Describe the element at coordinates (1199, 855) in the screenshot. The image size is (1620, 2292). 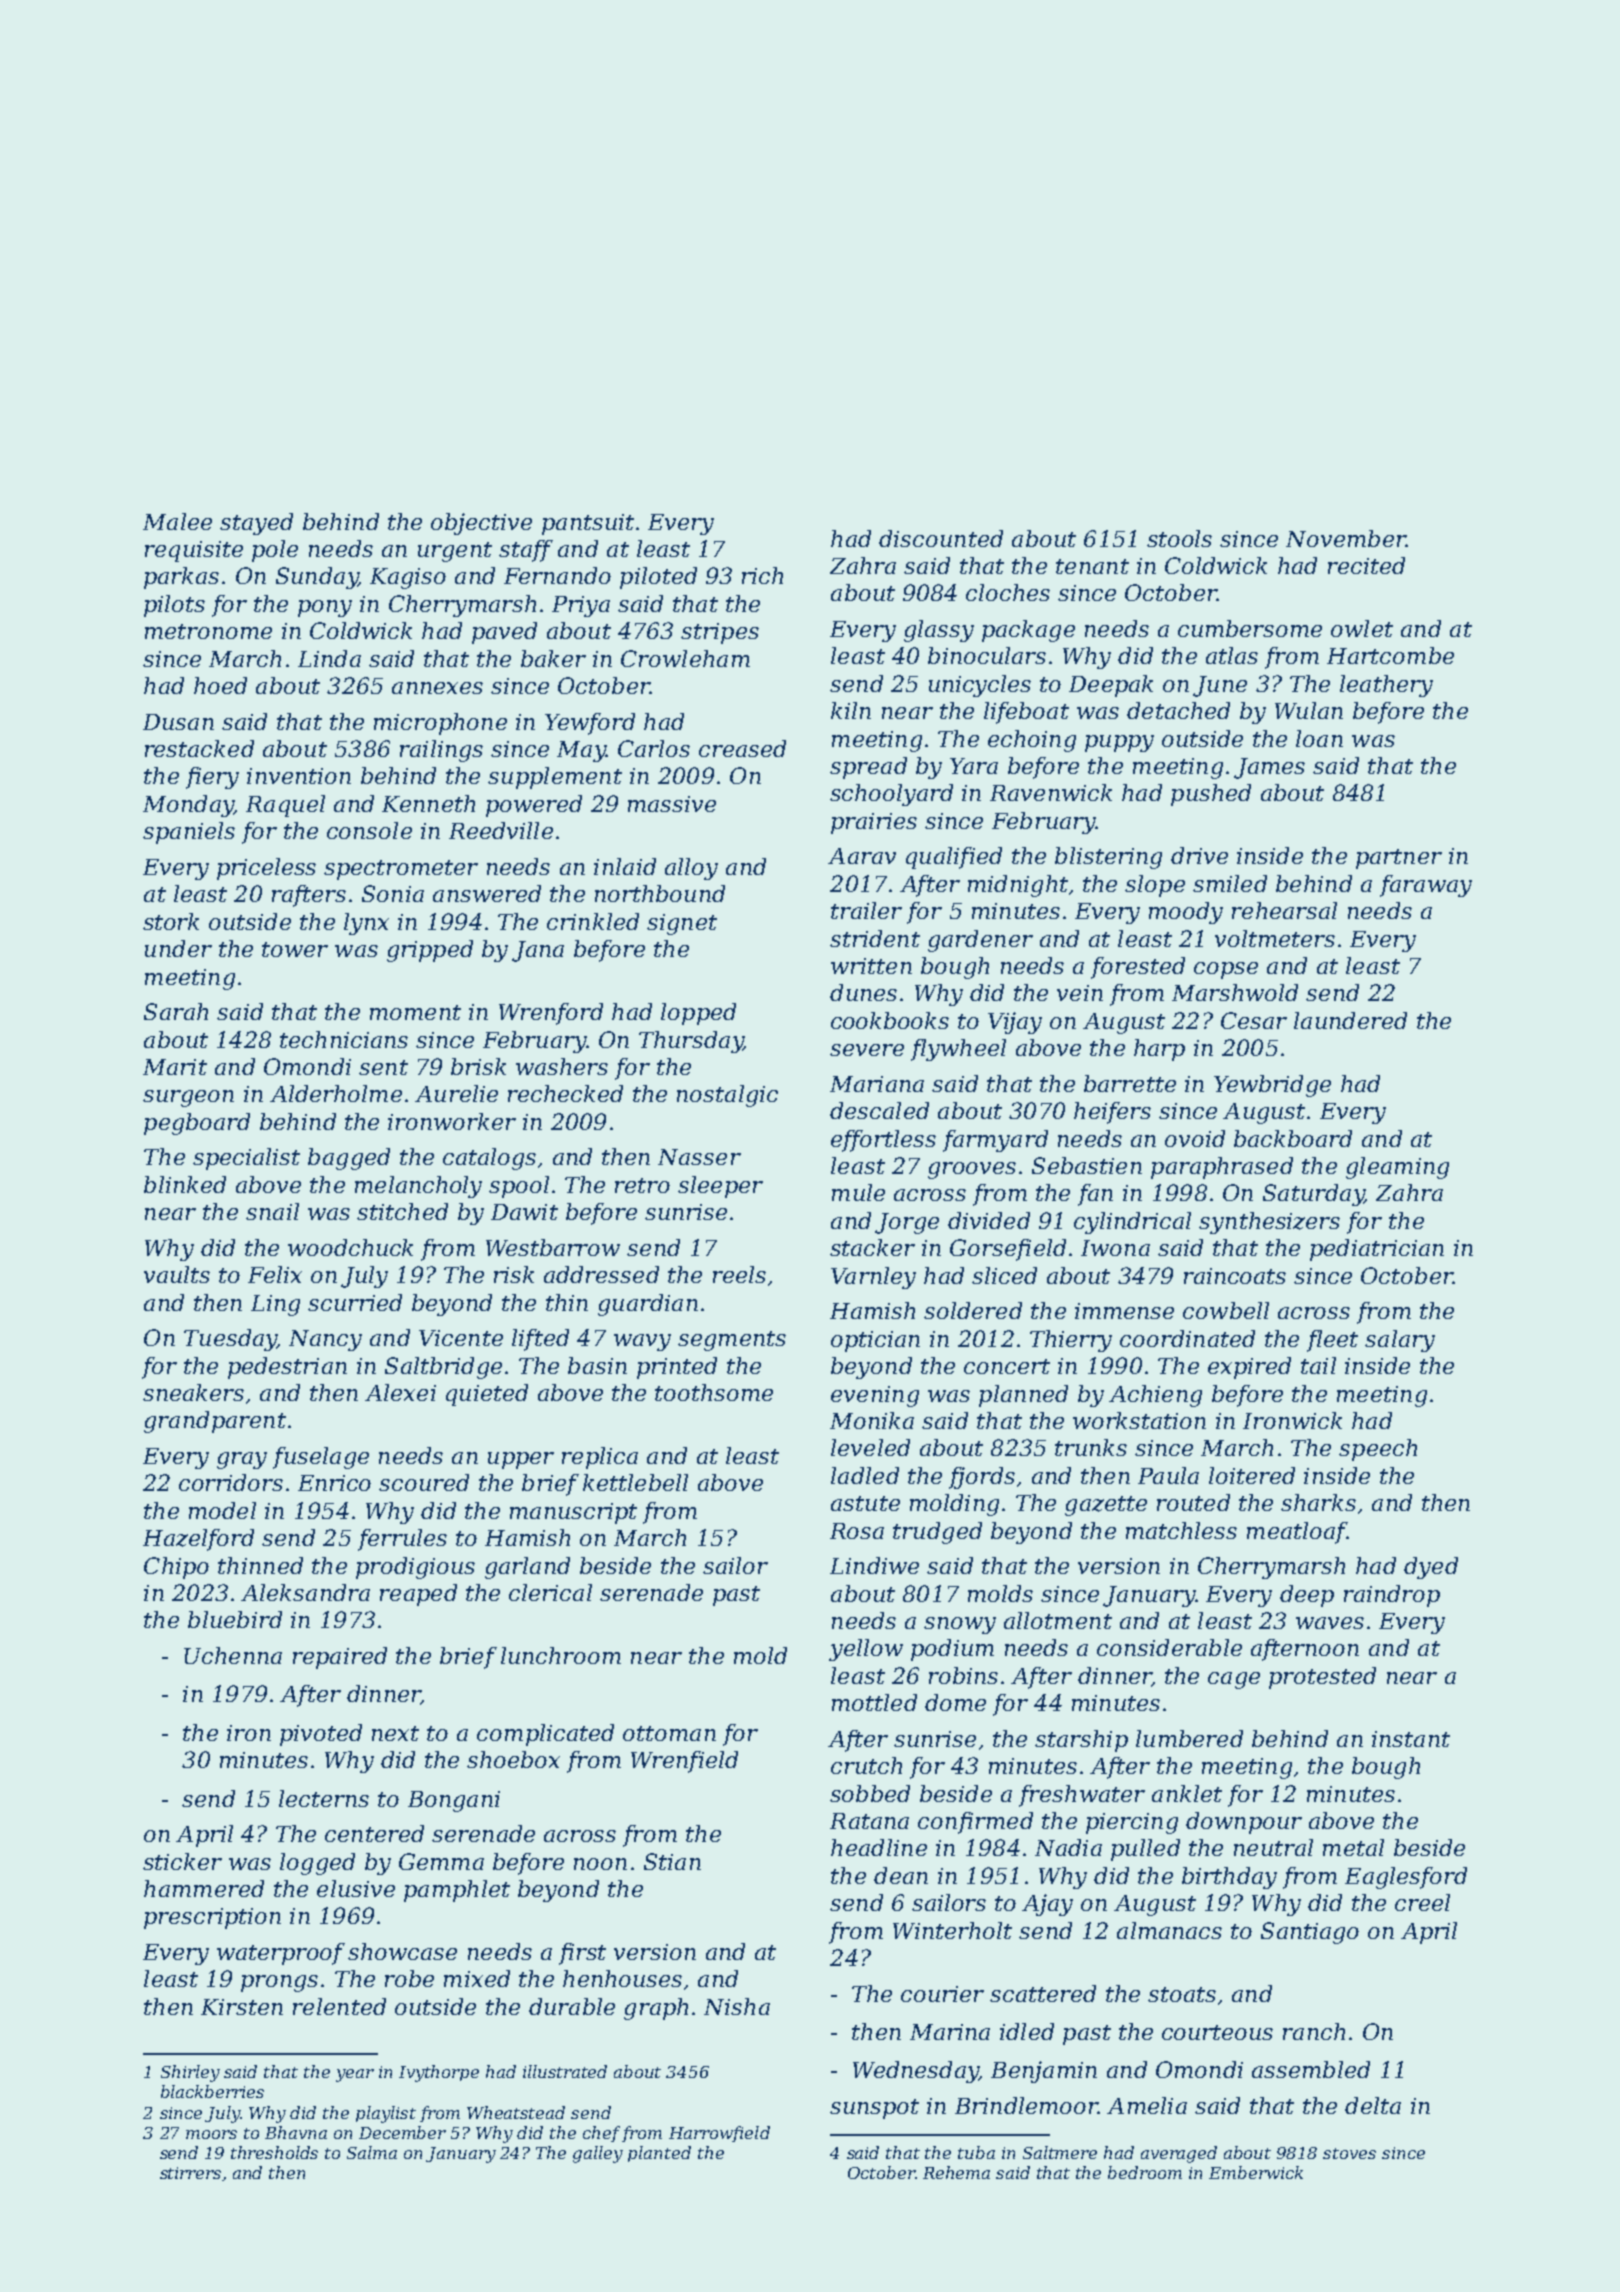
I see `drive` at that location.
